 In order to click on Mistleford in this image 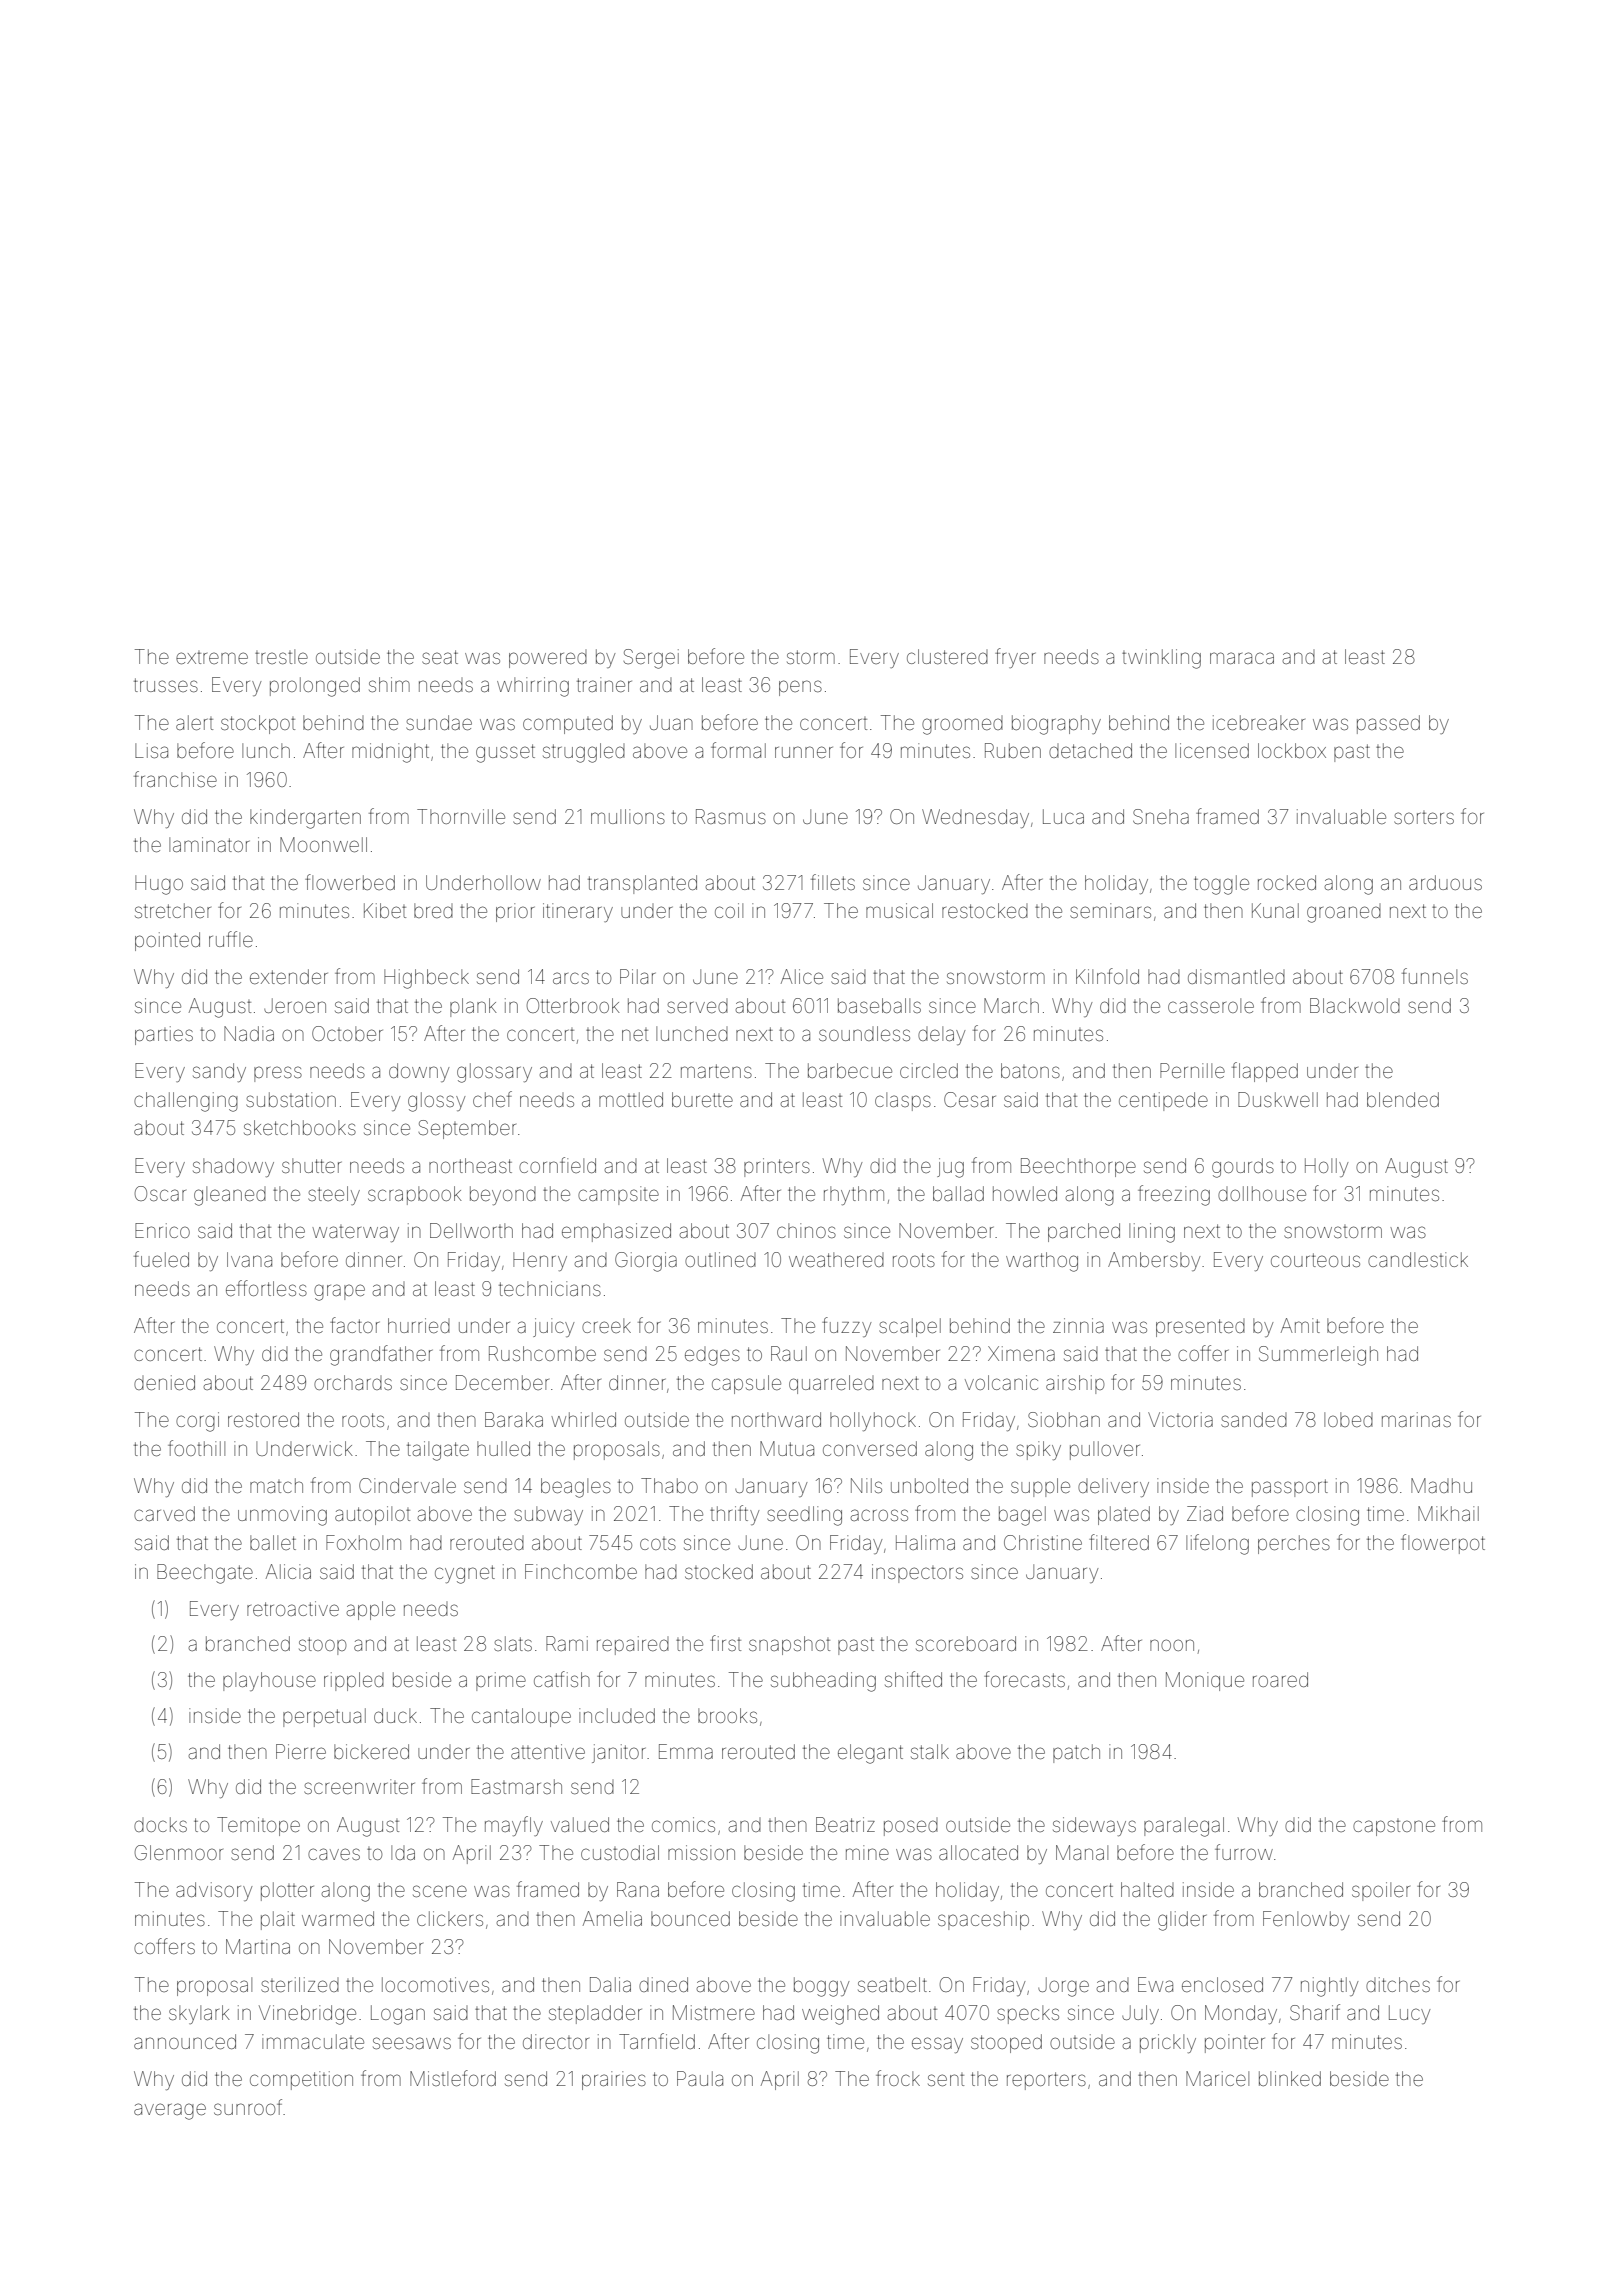, I will do `click(453, 2078)`.
